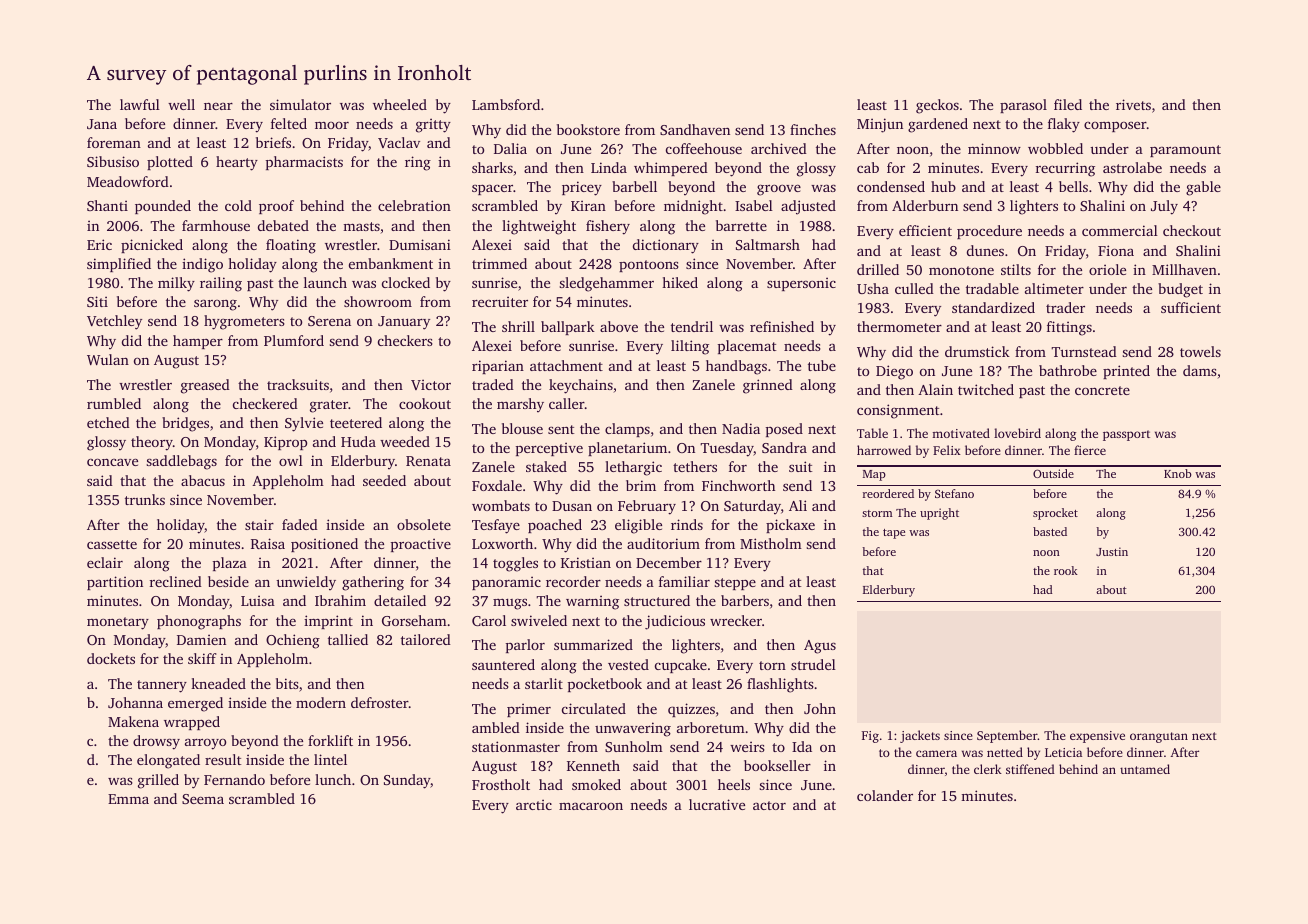 The height and width of the screenshot is (924, 1308). I want to click on lunch, so click(333, 779).
